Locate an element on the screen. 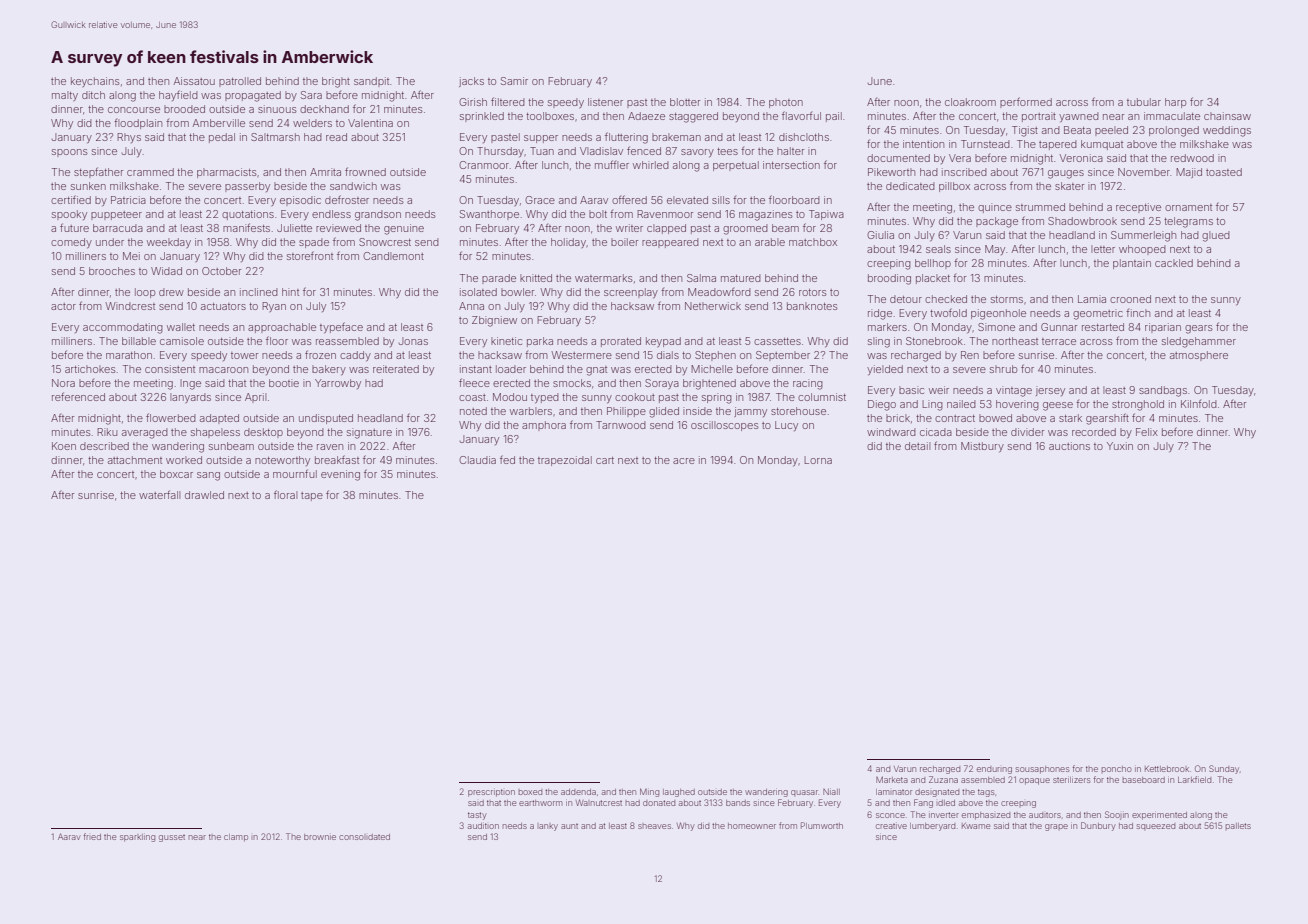 This screenshot has width=1308, height=924. Majid is located at coordinates (1189, 173).
